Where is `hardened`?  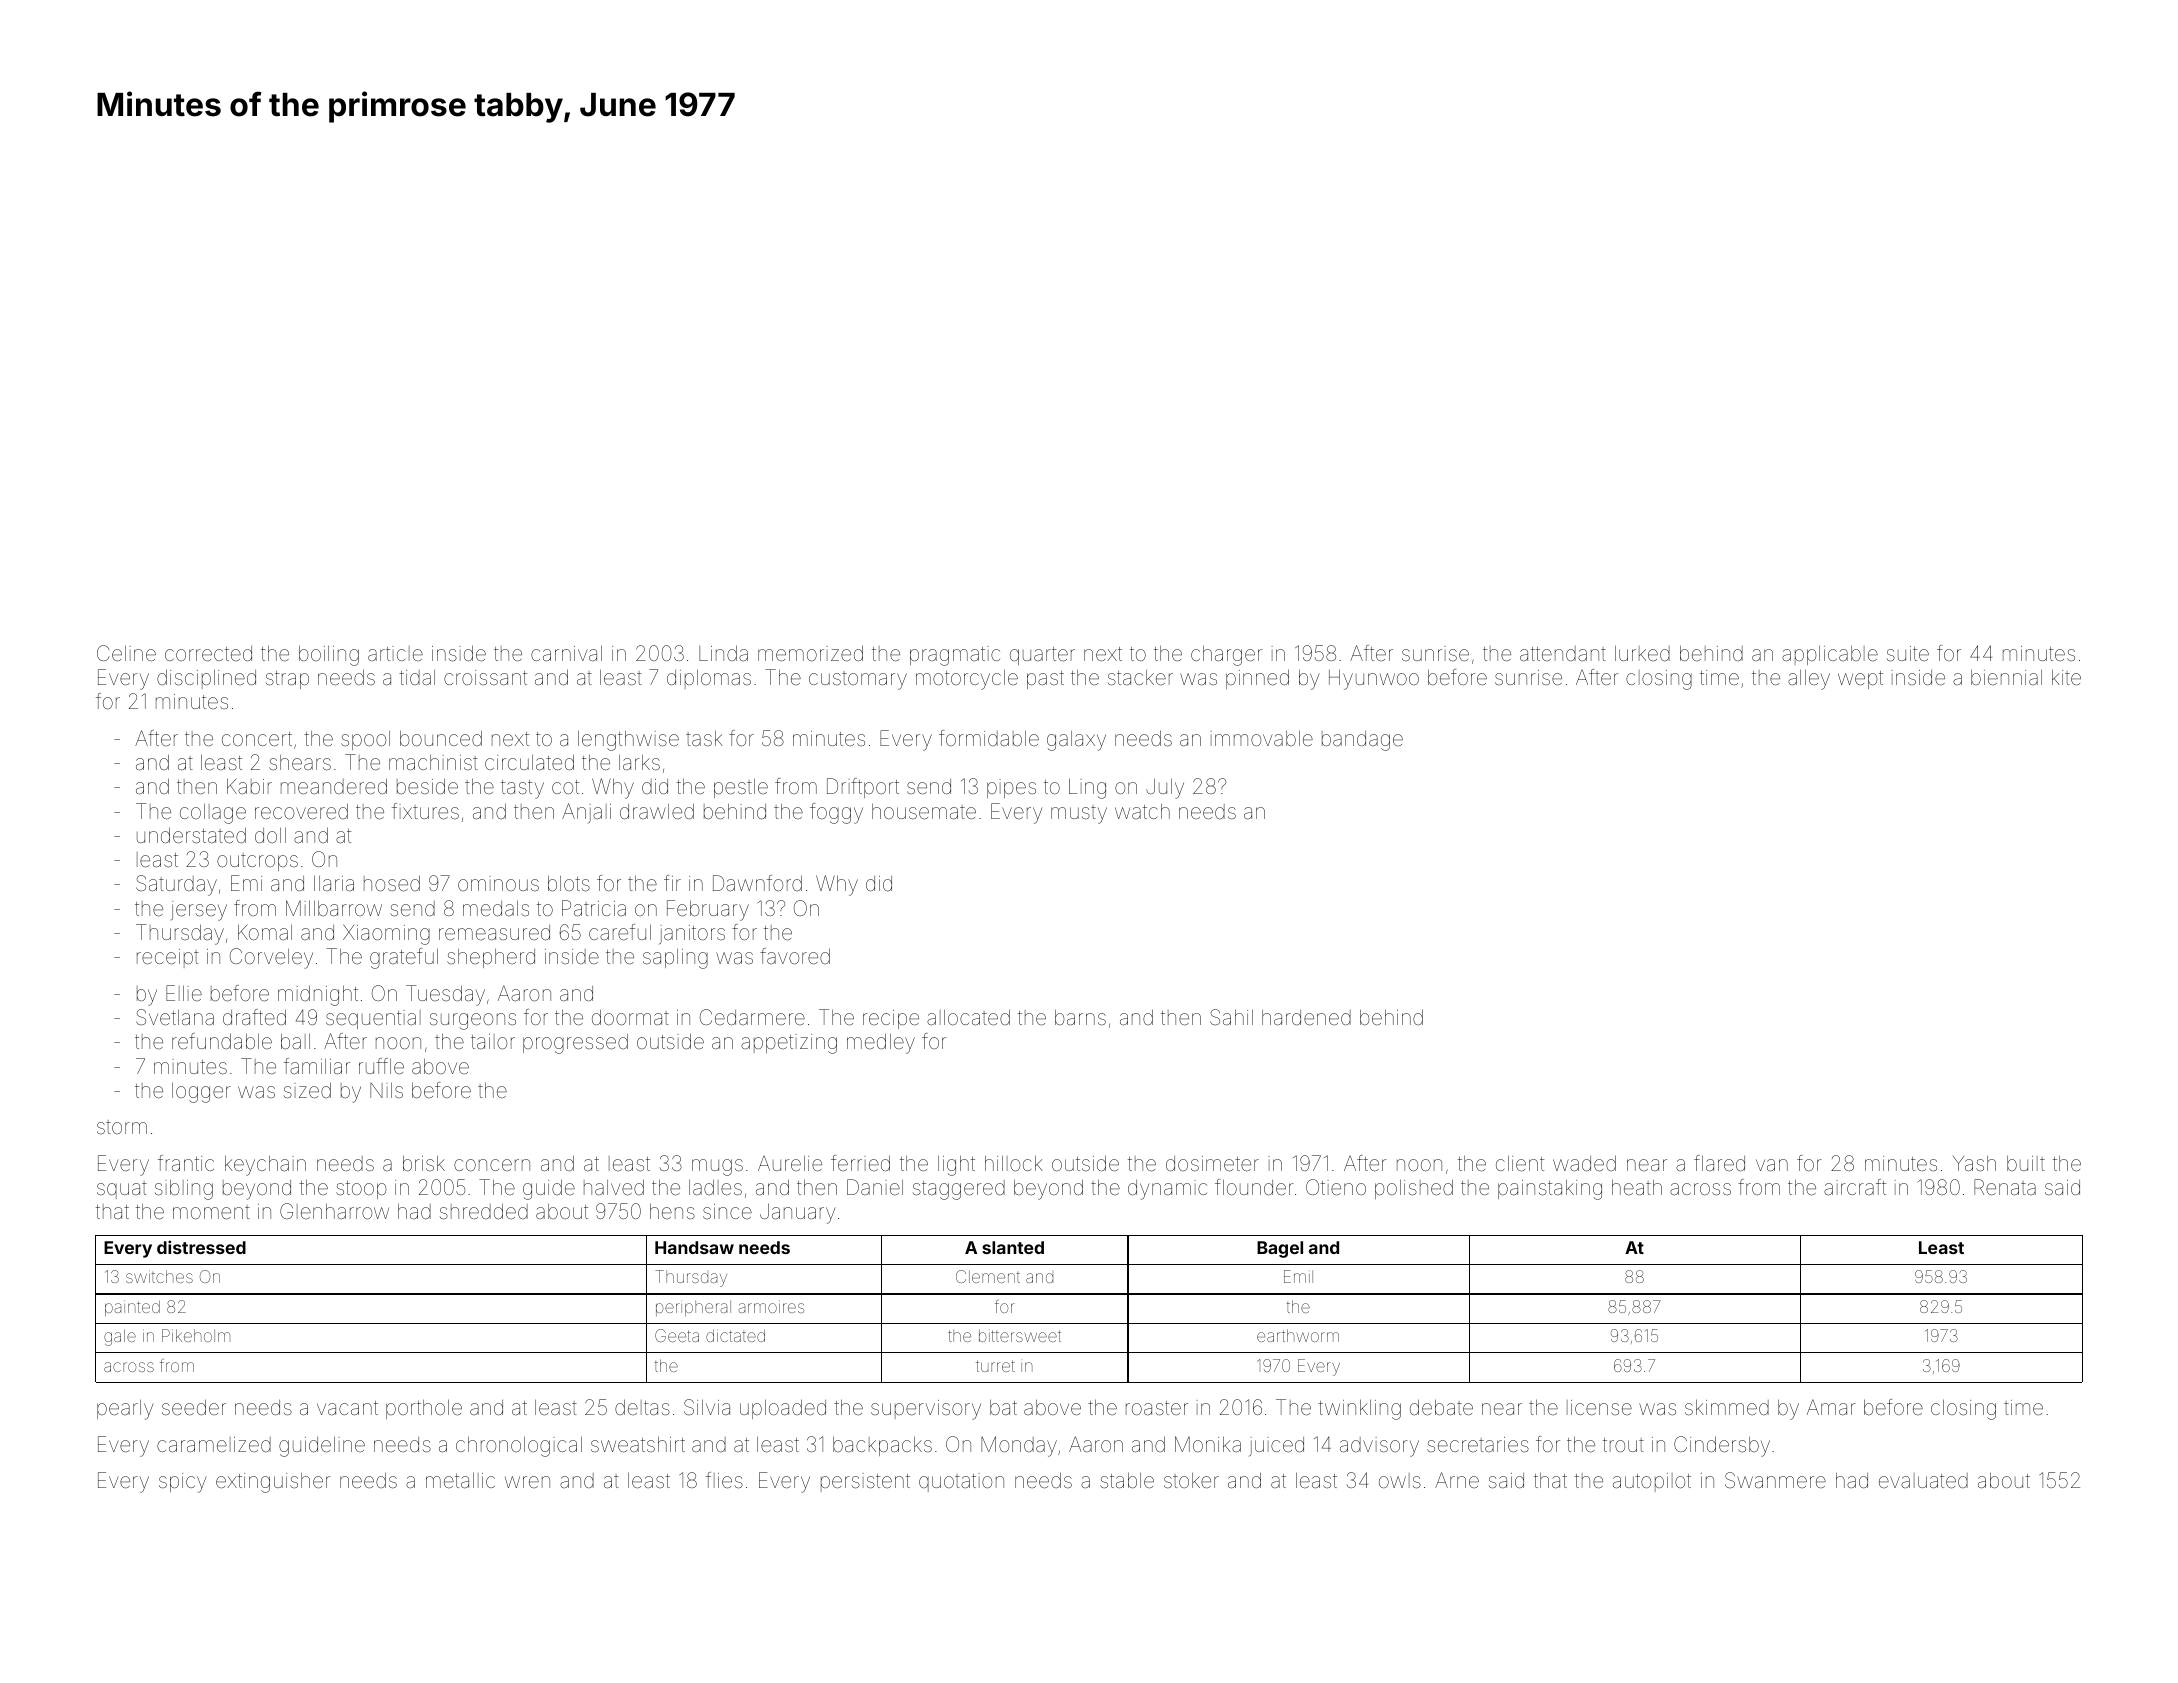
hardened is located at coordinates (1306, 1017).
